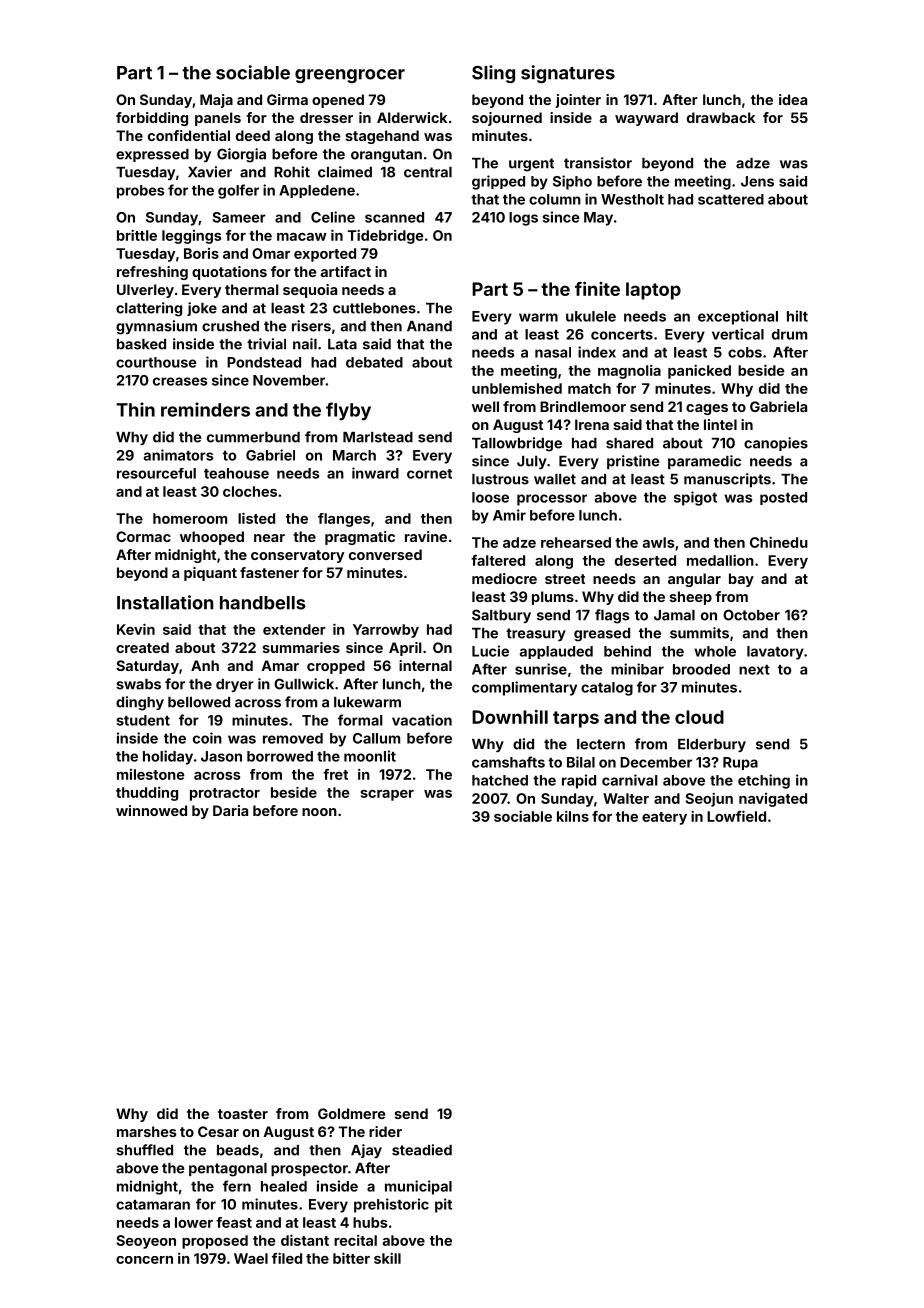 The image size is (924, 1308). I want to click on forbidding, so click(152, 119).
